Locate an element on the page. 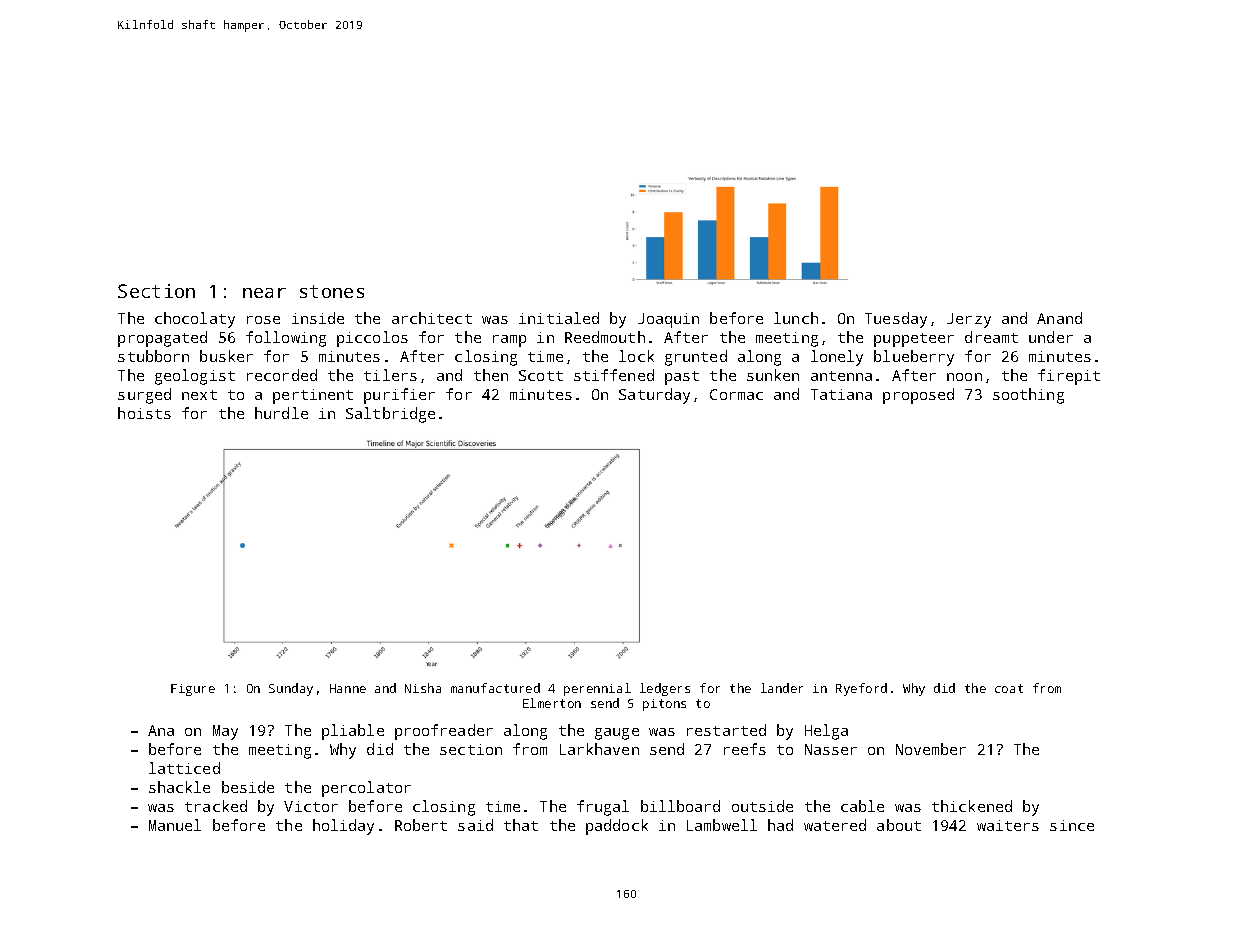 This document has width=1233, height=952. coat is located at coordinates (1009, 688).
